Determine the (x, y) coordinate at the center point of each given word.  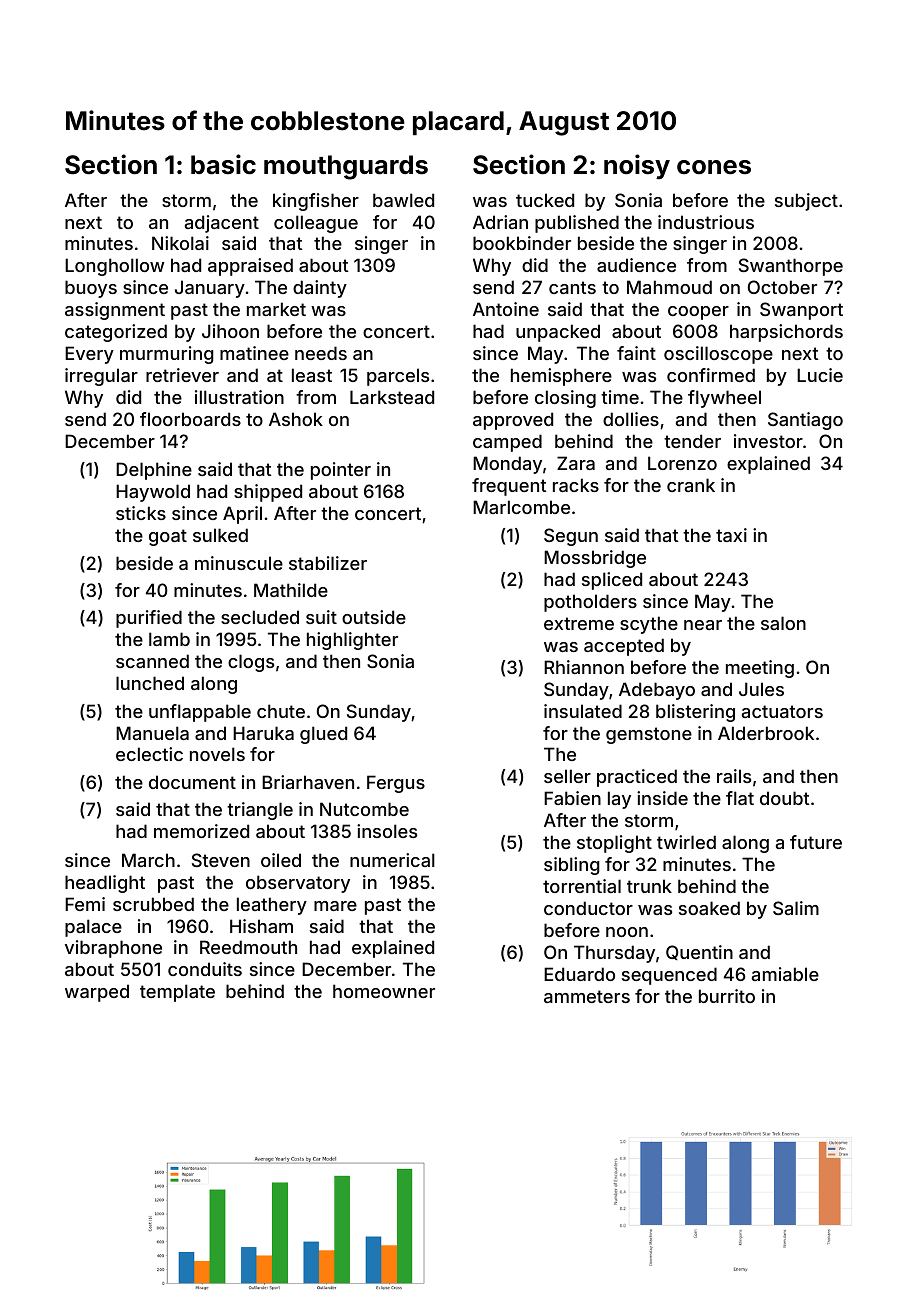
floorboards (190, 419)
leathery (272, 906)
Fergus (396, 784)
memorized (201, 831)
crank (691, 485)
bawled (403, 200)
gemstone (649, 735)
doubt (785, 798)
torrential (582, 886)
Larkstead (392, 397)
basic (223, 164)
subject (806, 202)
